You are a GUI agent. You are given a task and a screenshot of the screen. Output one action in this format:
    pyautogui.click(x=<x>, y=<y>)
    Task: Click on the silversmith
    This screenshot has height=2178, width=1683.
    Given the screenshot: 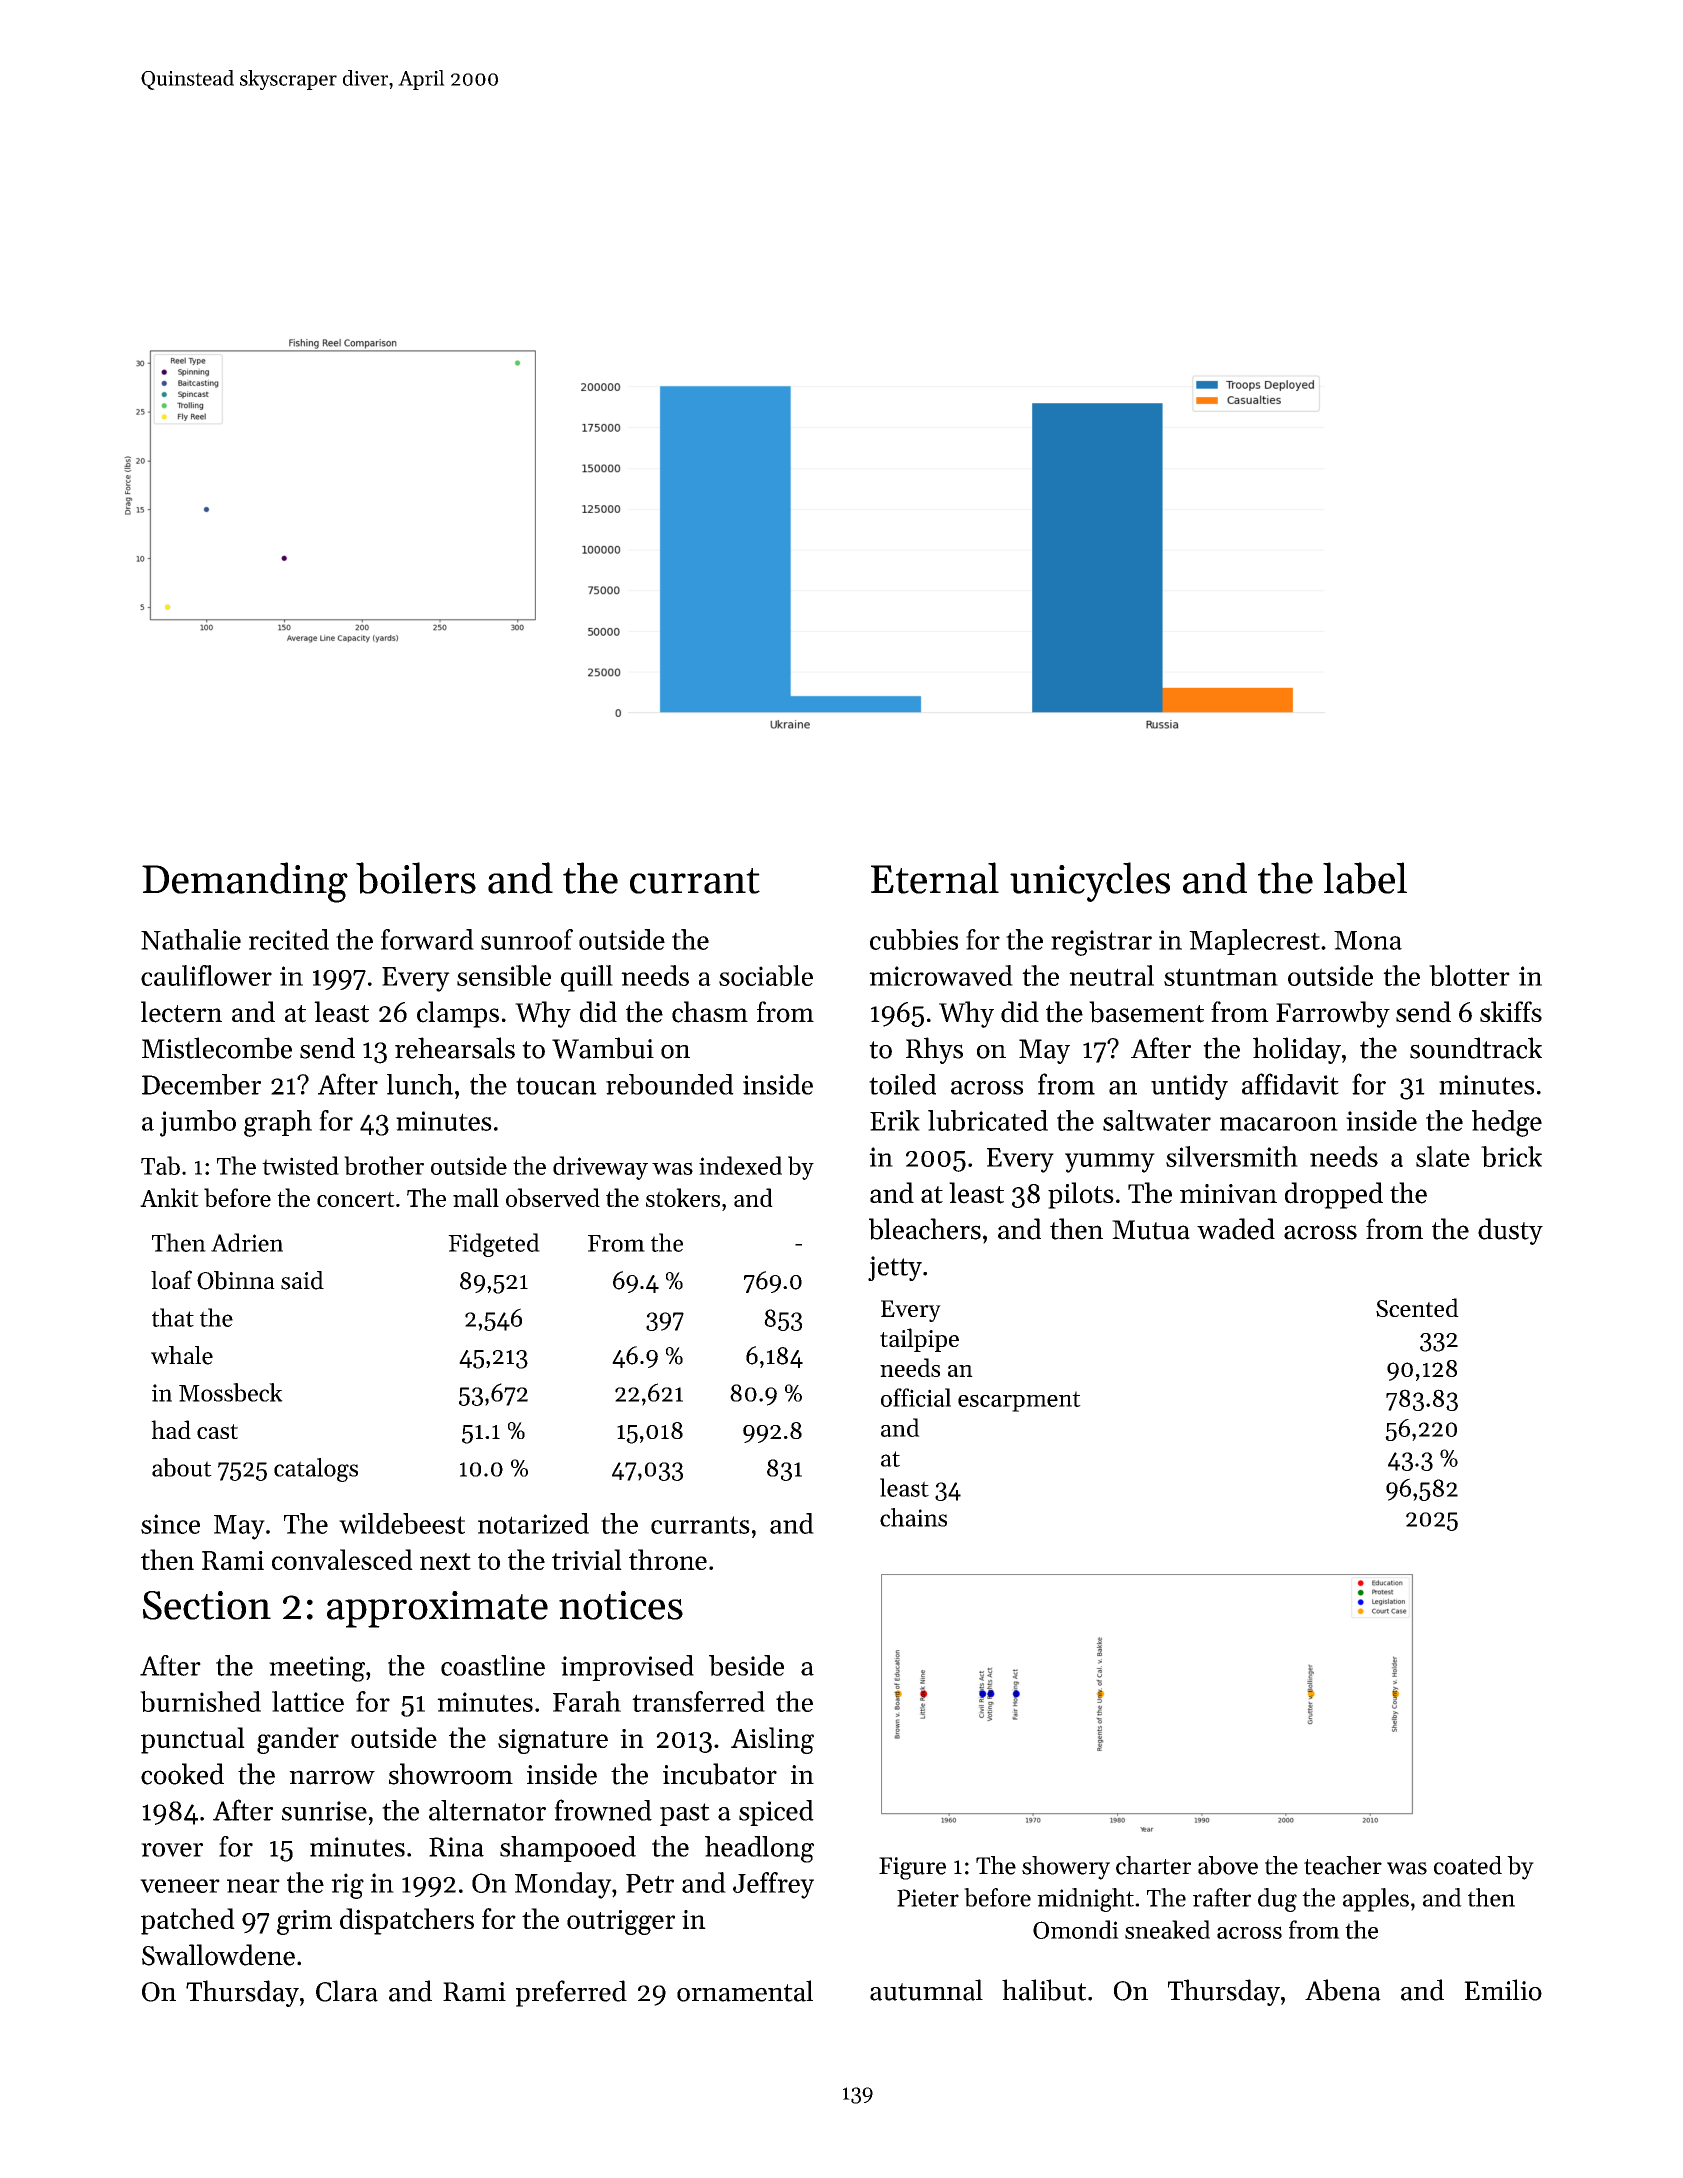 What is the action you would take?
    pyautogui.click(x=1232, y=1156)
